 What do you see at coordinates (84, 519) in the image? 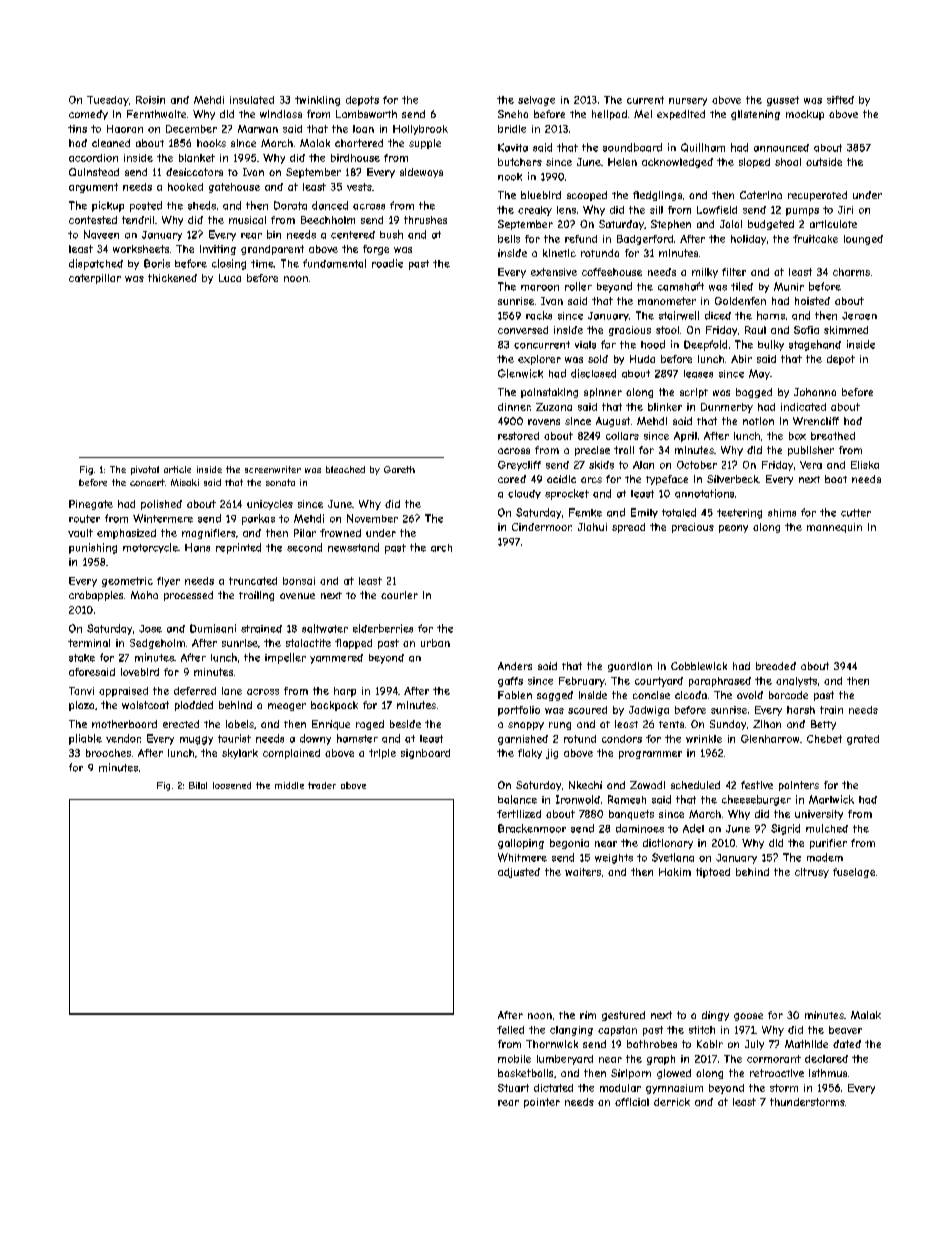
I see `router` at bounding box center [84, 519].
